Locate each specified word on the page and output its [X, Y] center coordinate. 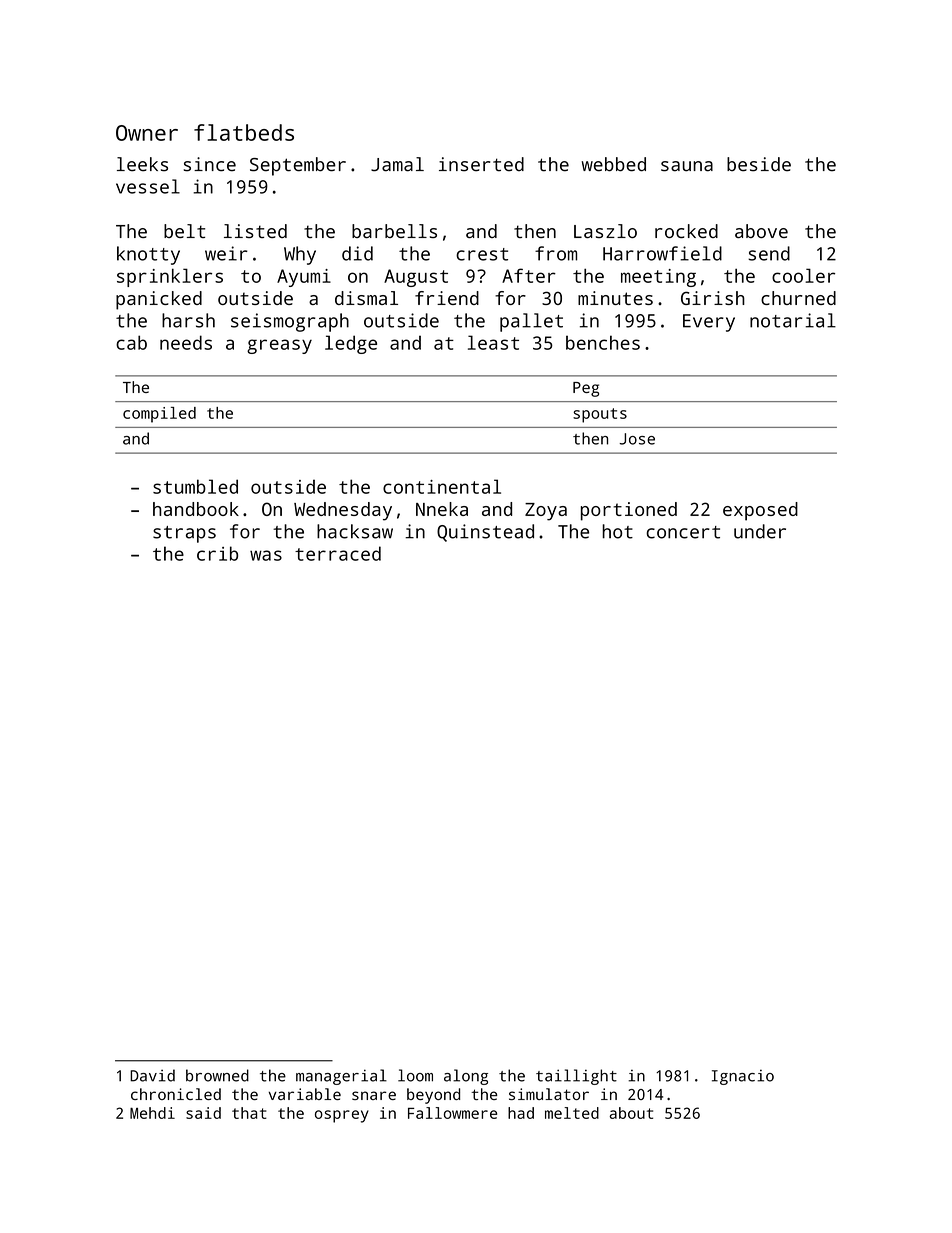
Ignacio [743, 1077]
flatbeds [244, 132]
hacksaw [355, 531]
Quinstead [485, 533]
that [249, 1113]
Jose [637, 439]
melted [572, 1113]
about [631, 1113]
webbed [614, 164]
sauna [687, 166]
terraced [338, 553]
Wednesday [343, 511]
